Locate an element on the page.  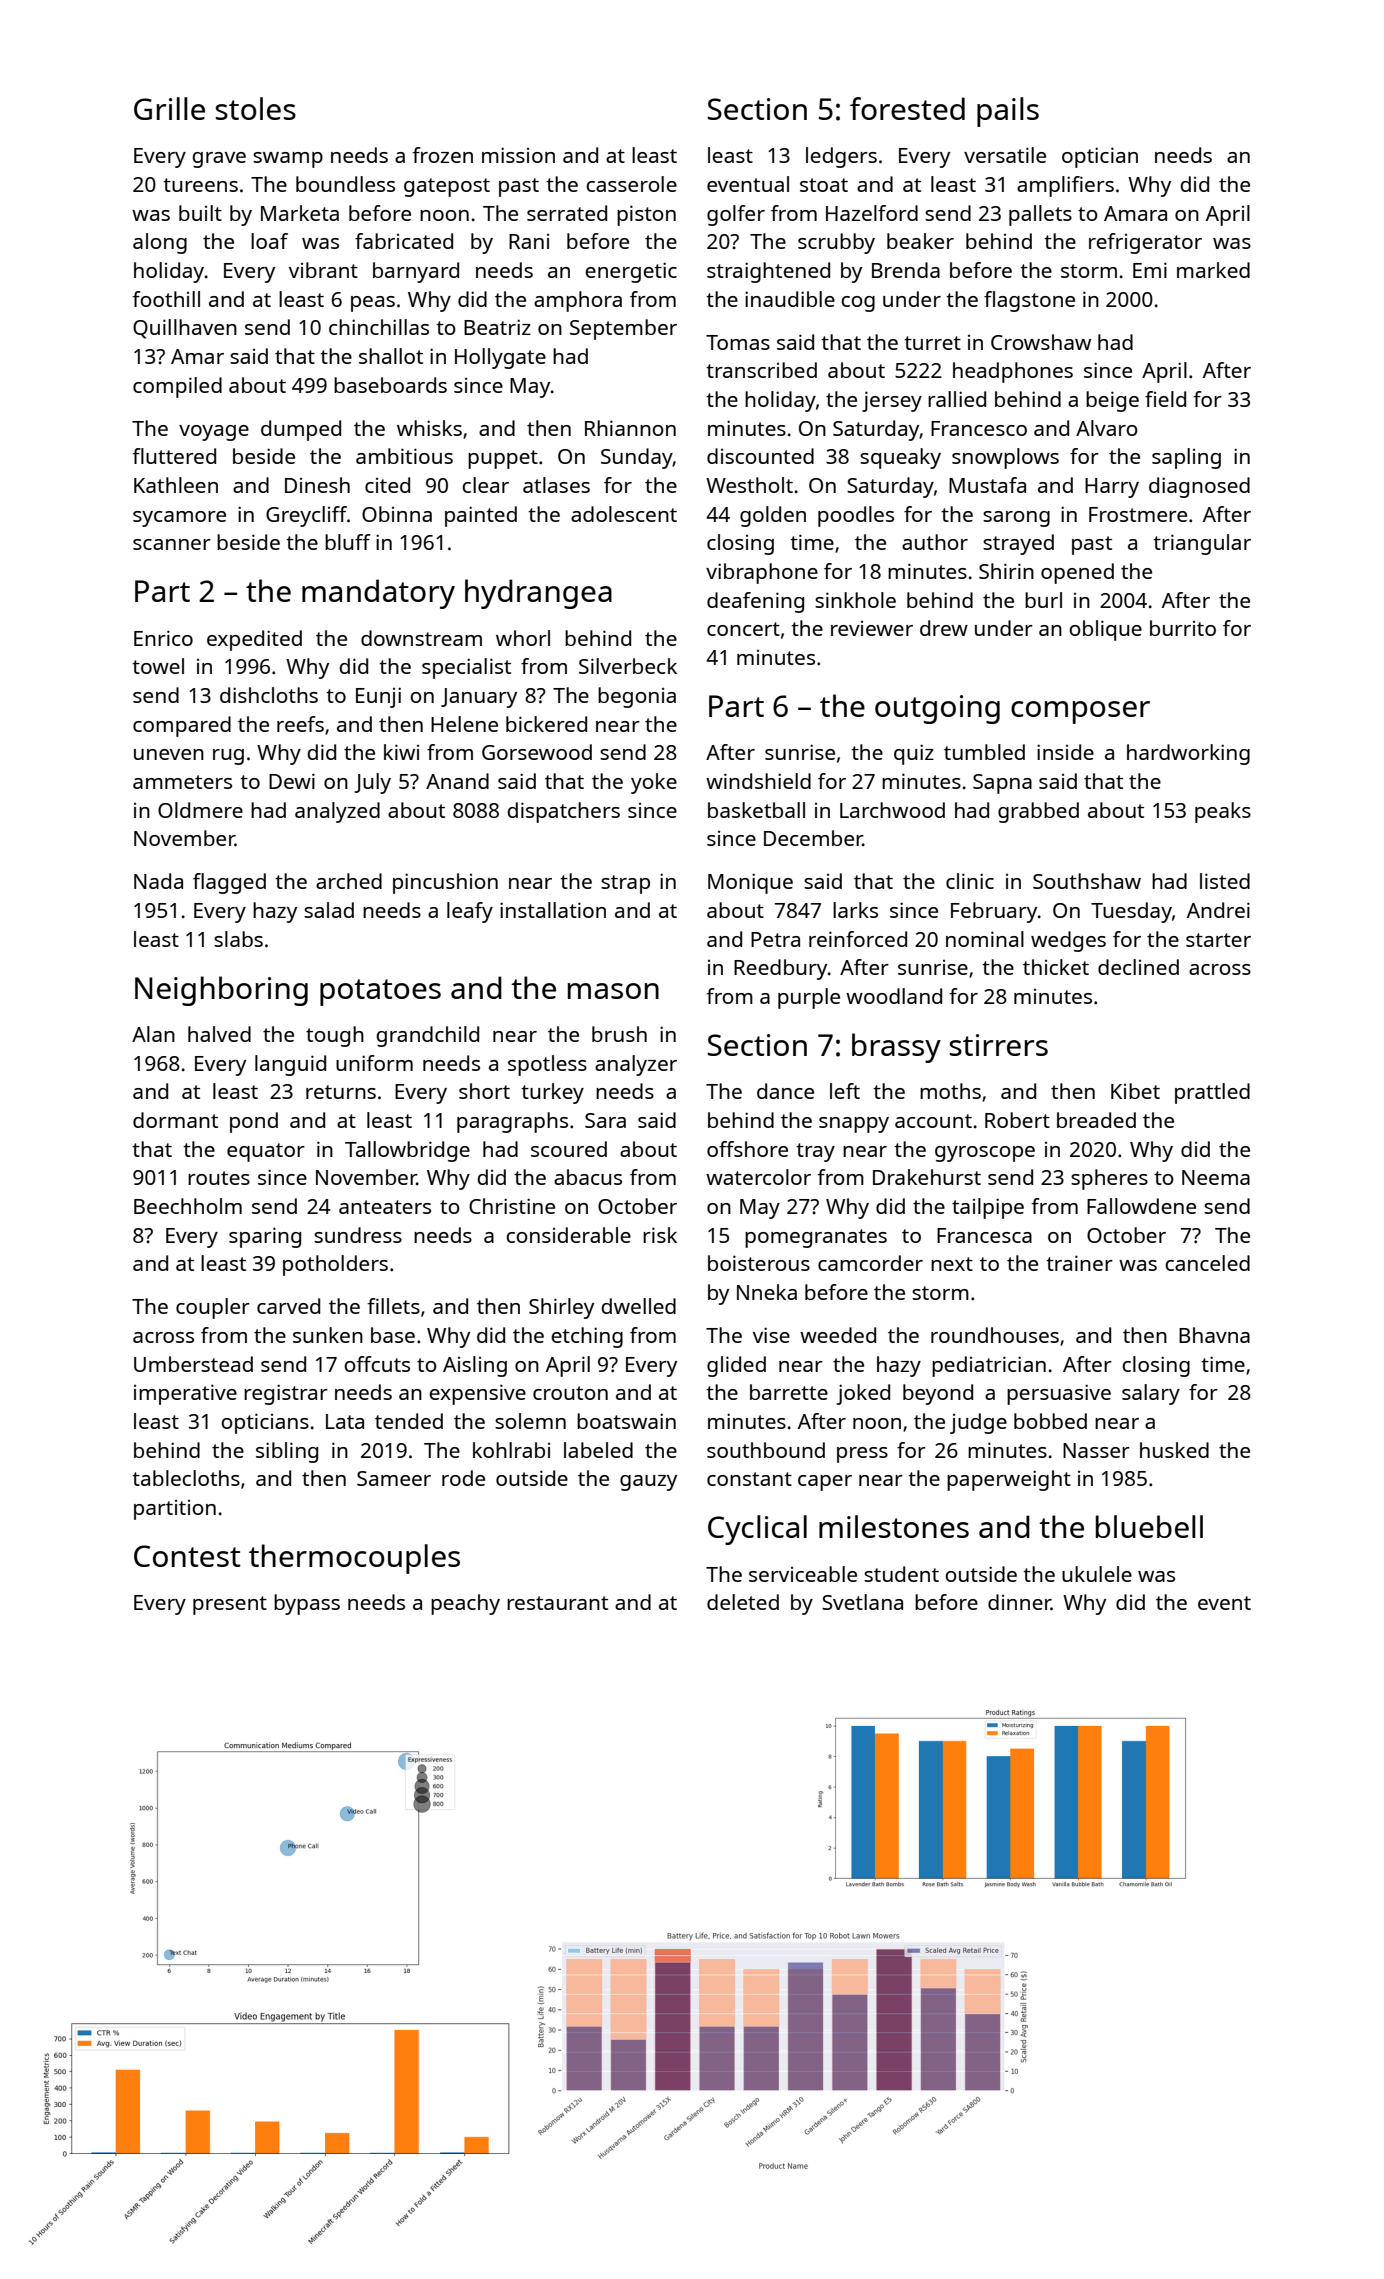
Neighboring is located at coordinates (221, 991).
